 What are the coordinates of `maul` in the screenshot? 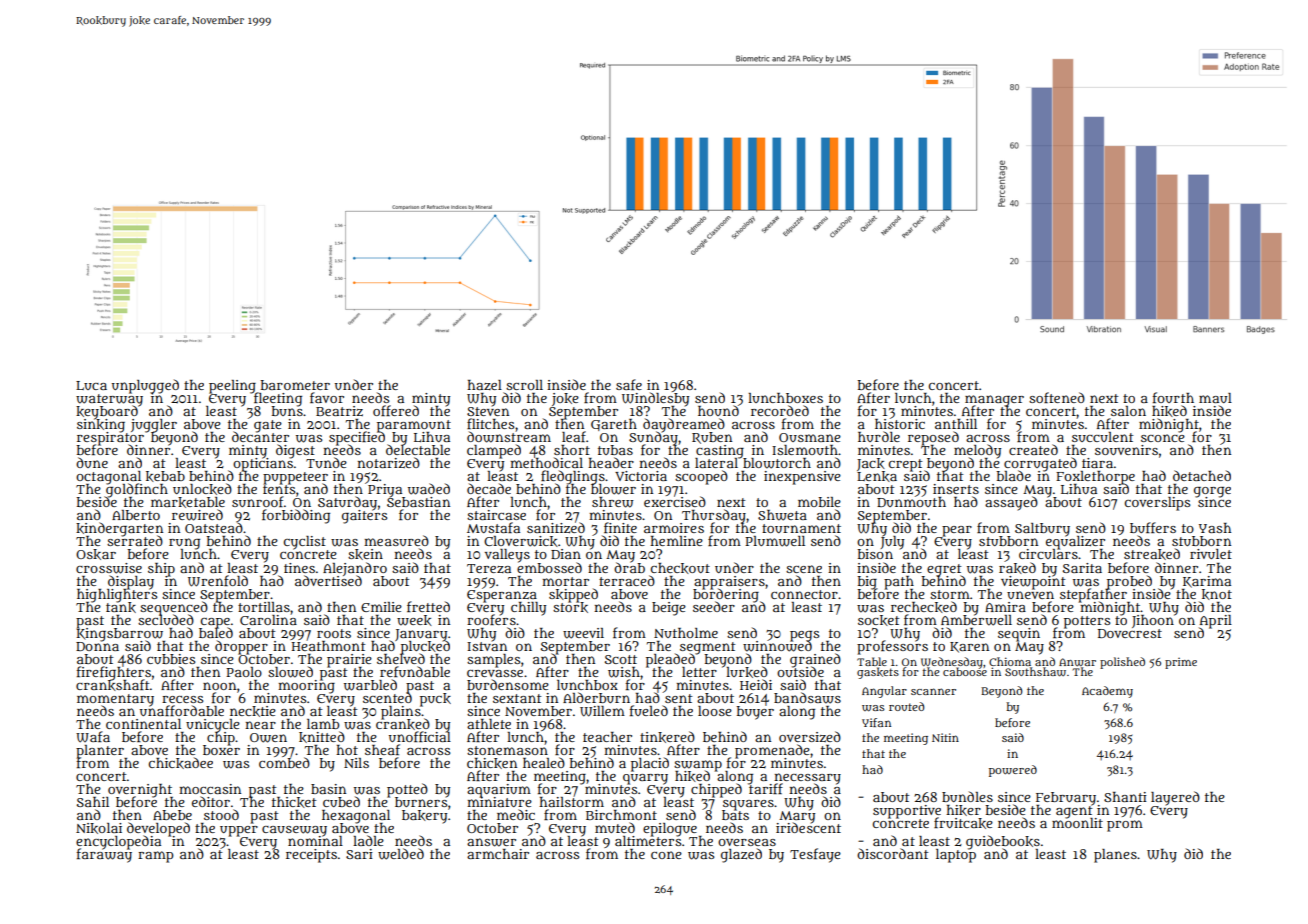 It's located at (1215, 398).
